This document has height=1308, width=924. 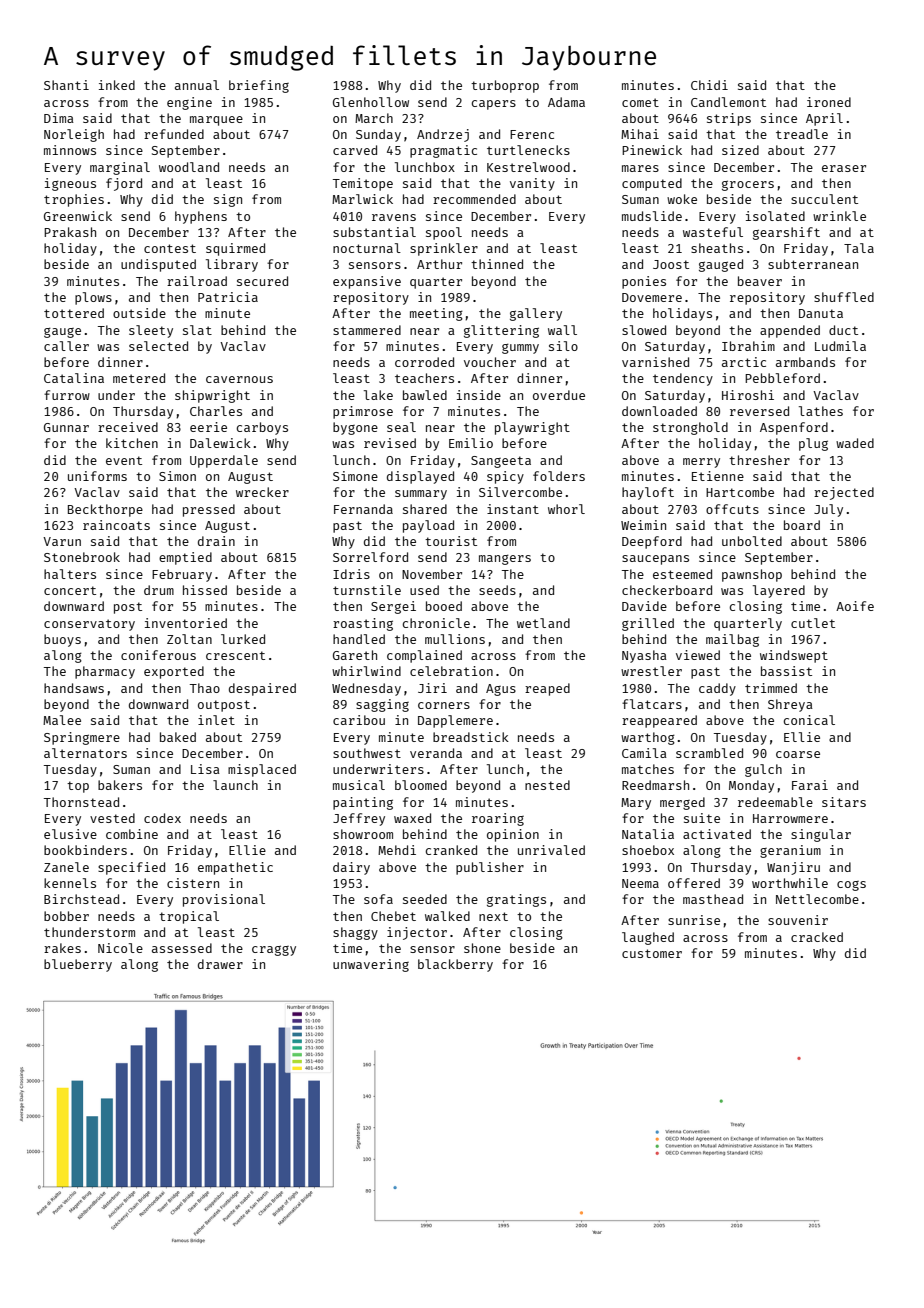 I want to click on Shanti, so click(x=66, y=85).
